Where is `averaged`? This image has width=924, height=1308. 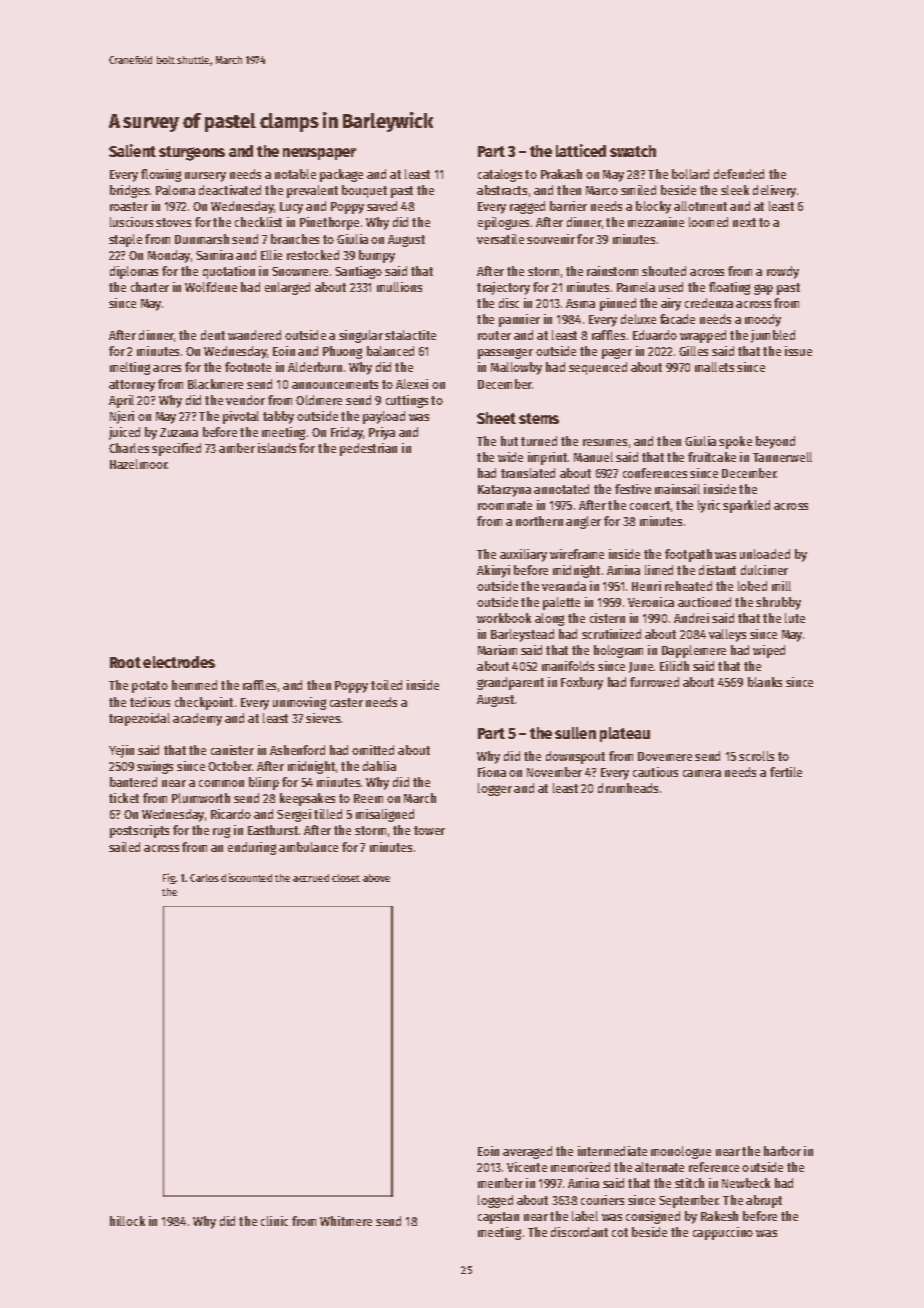 averaged is located at coordinates (527, 1152).
